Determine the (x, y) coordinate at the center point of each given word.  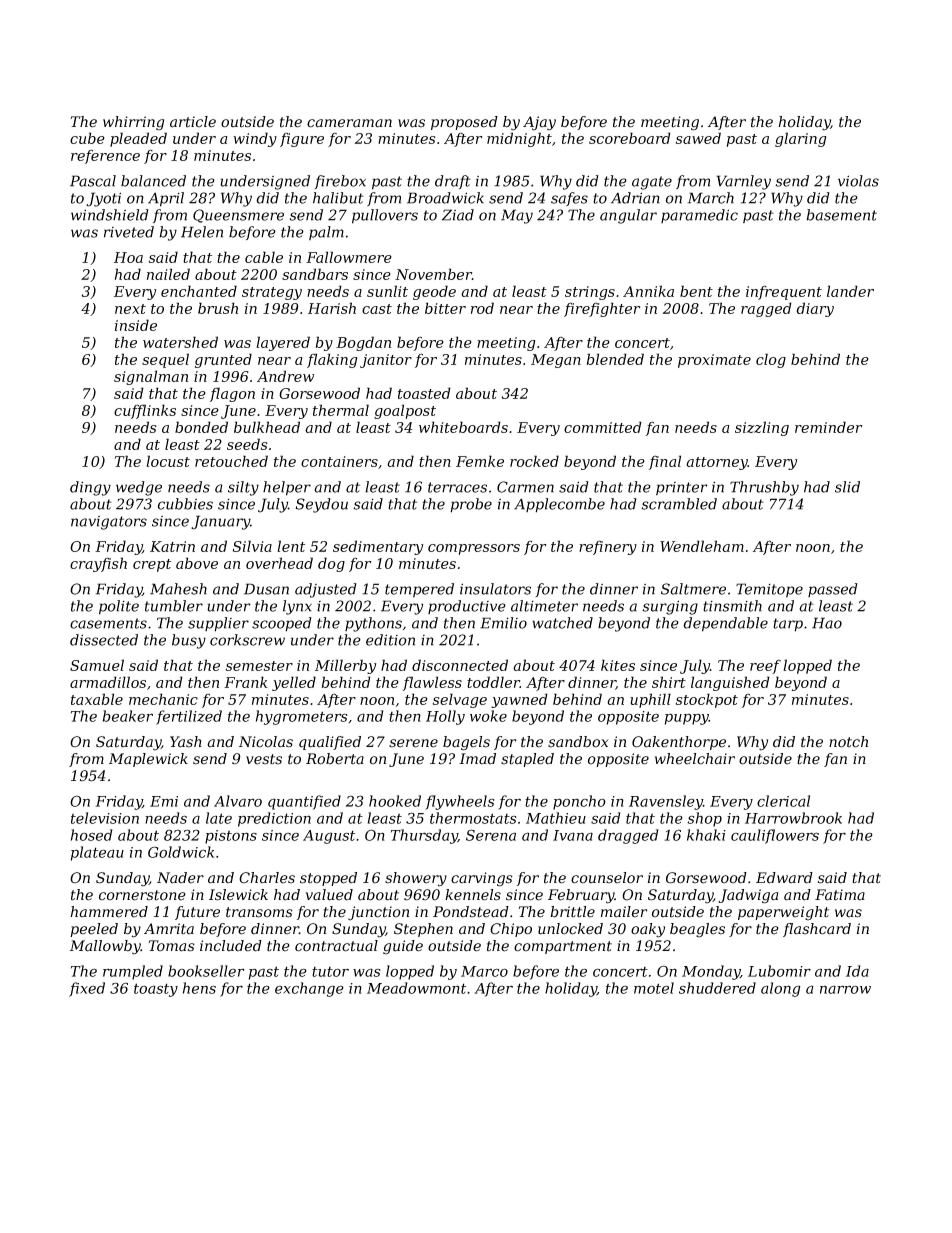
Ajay (539, 123)
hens (199, 988)
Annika (648, 291)
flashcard (817, 930)
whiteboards (463, 427)
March (711, 198)
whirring (133, 123)
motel (654, 988)
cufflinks (145, 411)
